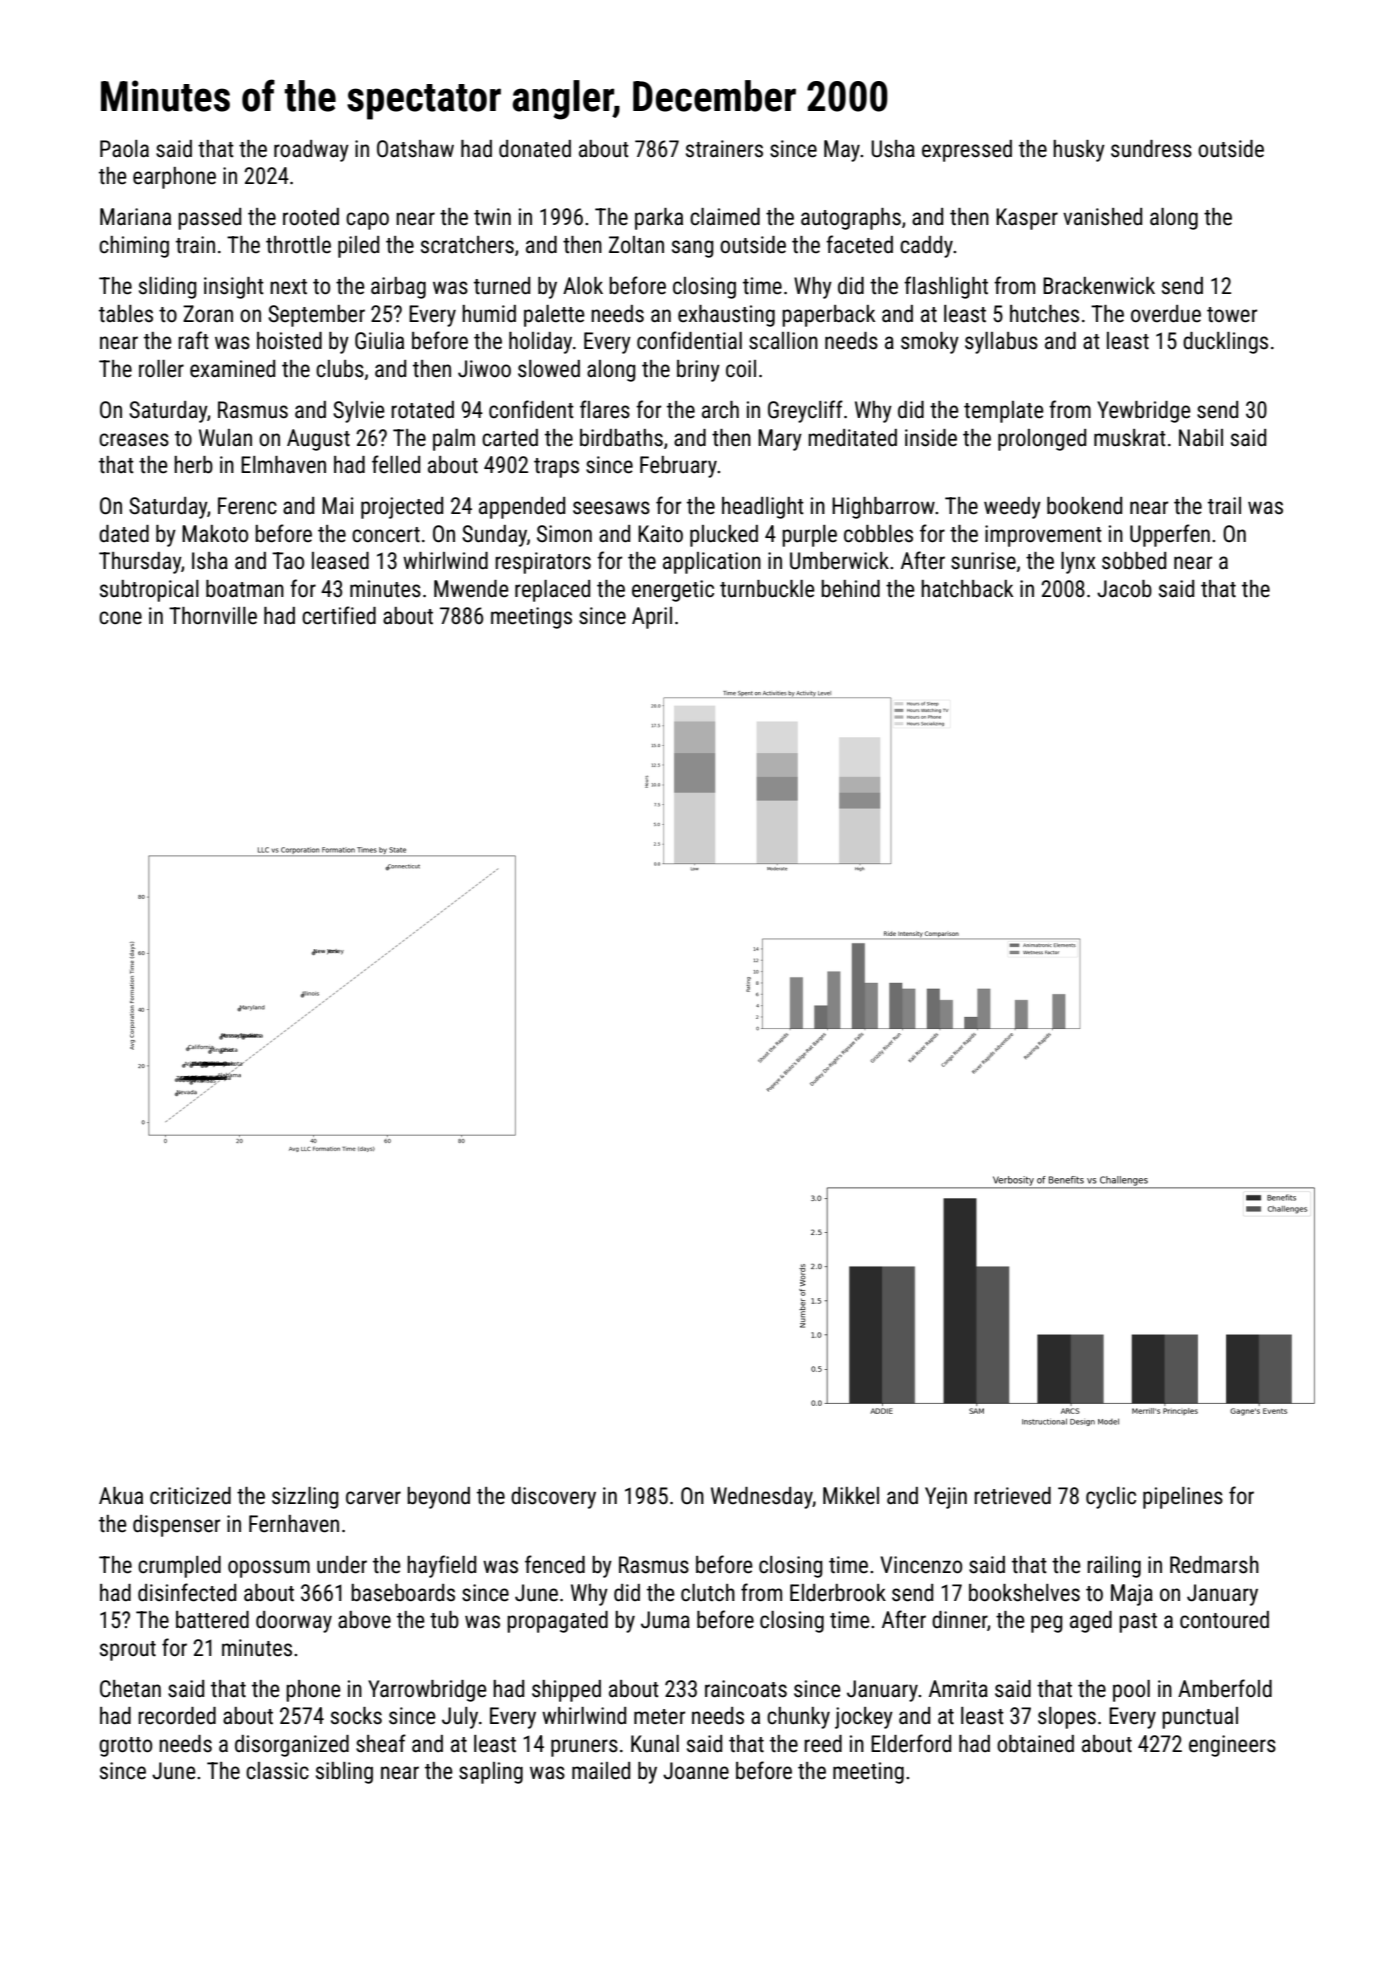 This page has height=1969, width=1386. What do you see at coordinates (339, 615) in the page?
I see `certified` at bounding box center [339, 615].
